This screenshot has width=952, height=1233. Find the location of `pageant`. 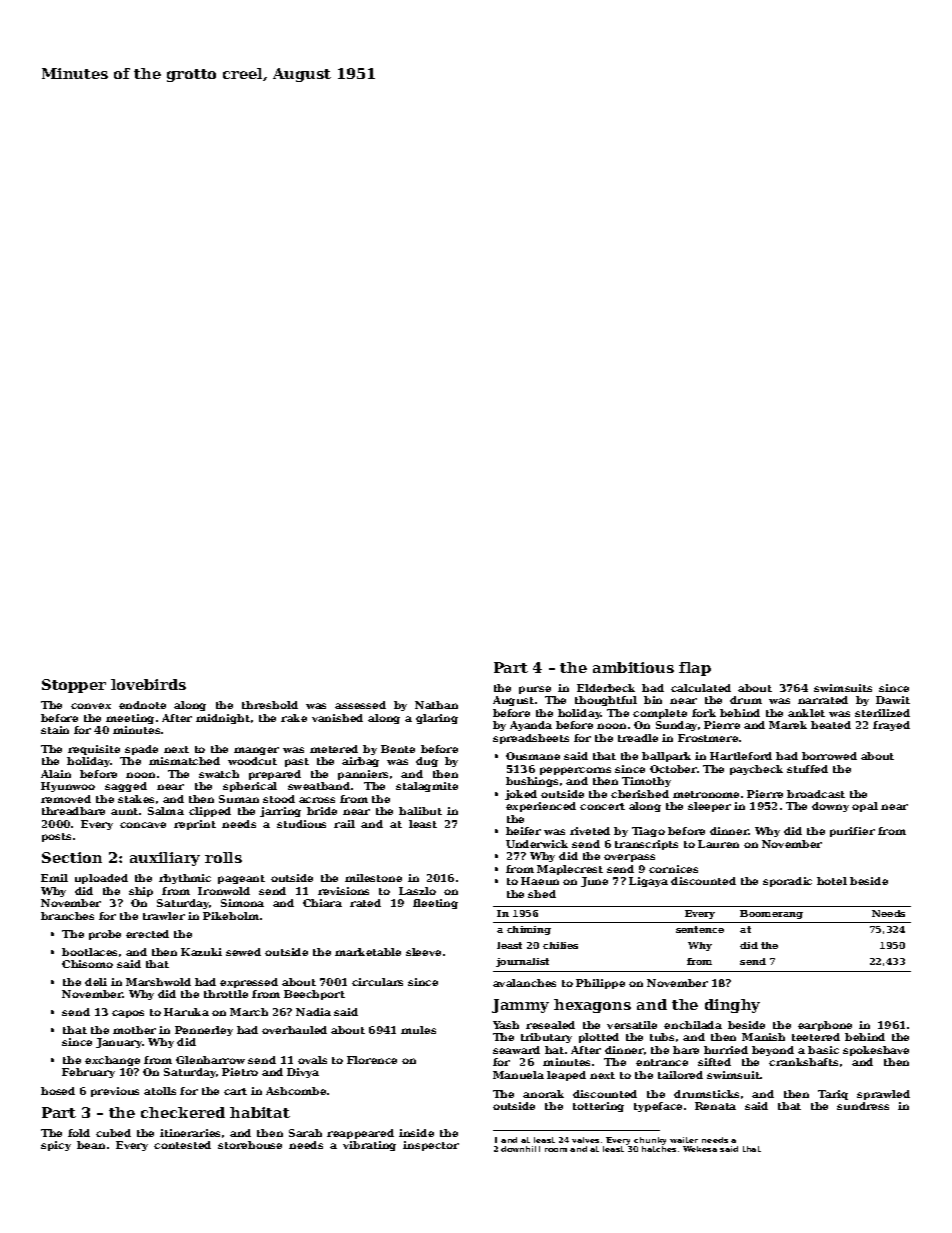

pageant is located at coordinates (241, 879).
